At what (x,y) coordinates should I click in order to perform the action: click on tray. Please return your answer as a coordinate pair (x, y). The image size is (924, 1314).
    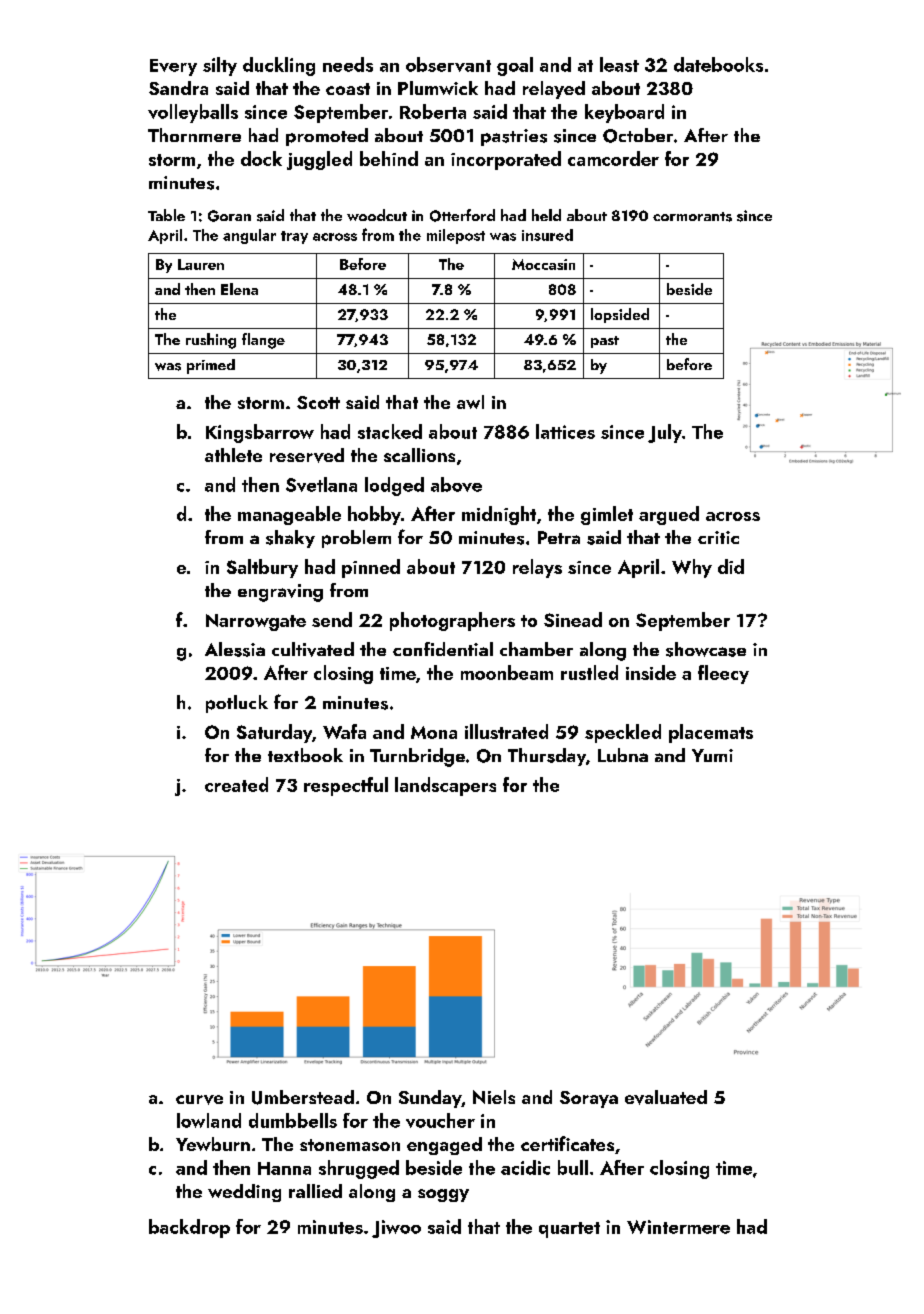
    Looking at the image, I should click on (294, 237).
